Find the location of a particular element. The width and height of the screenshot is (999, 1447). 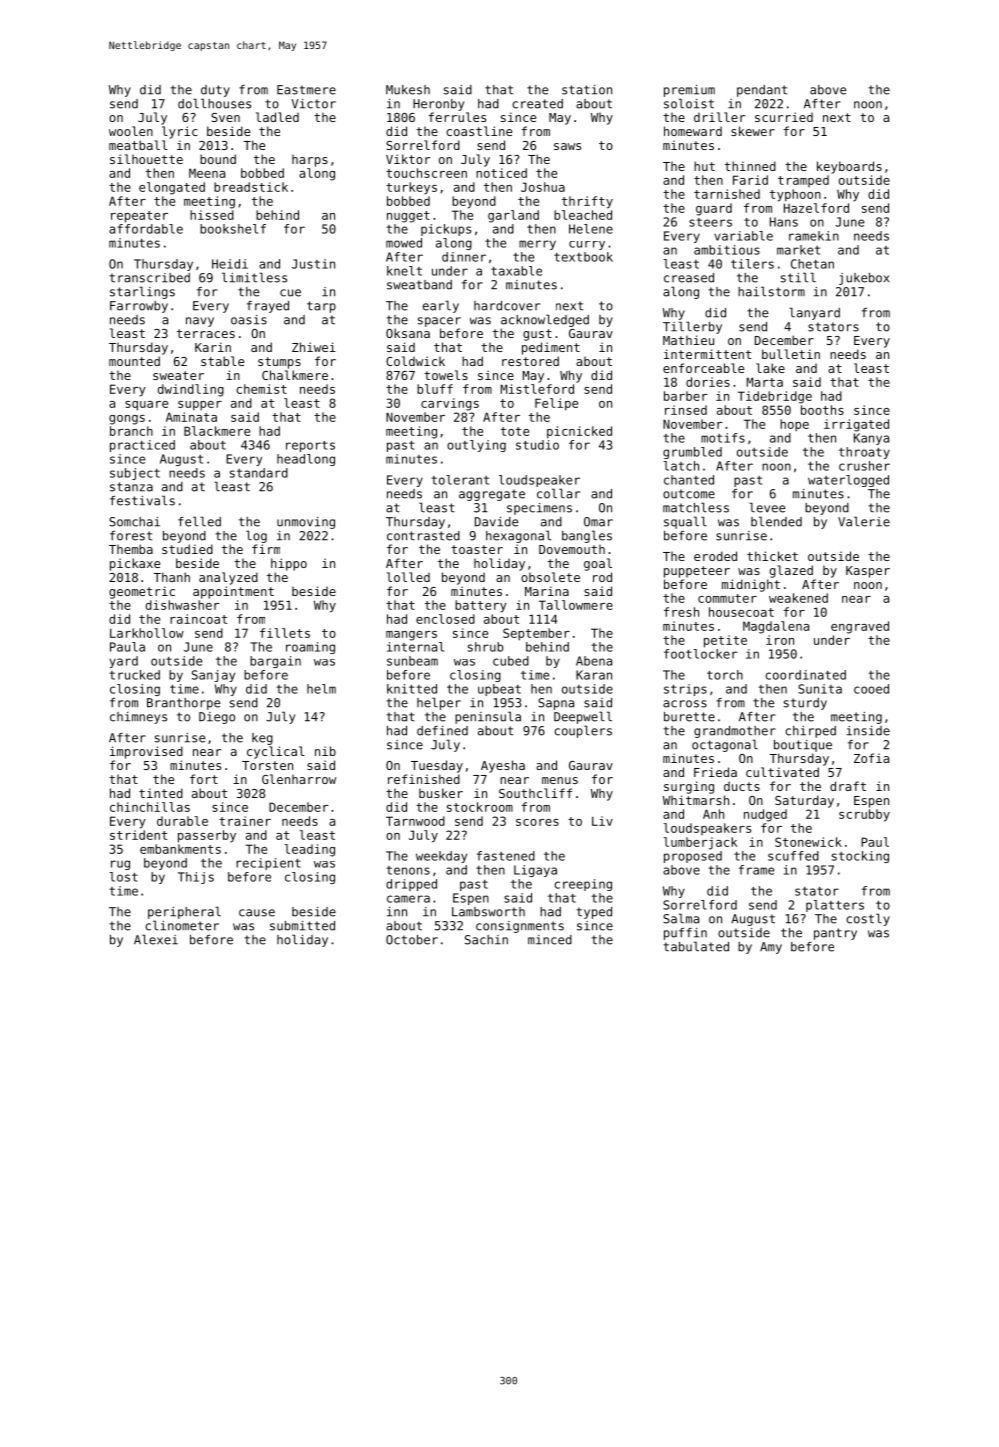

waterlogged is located at coordinates (848, 481).
